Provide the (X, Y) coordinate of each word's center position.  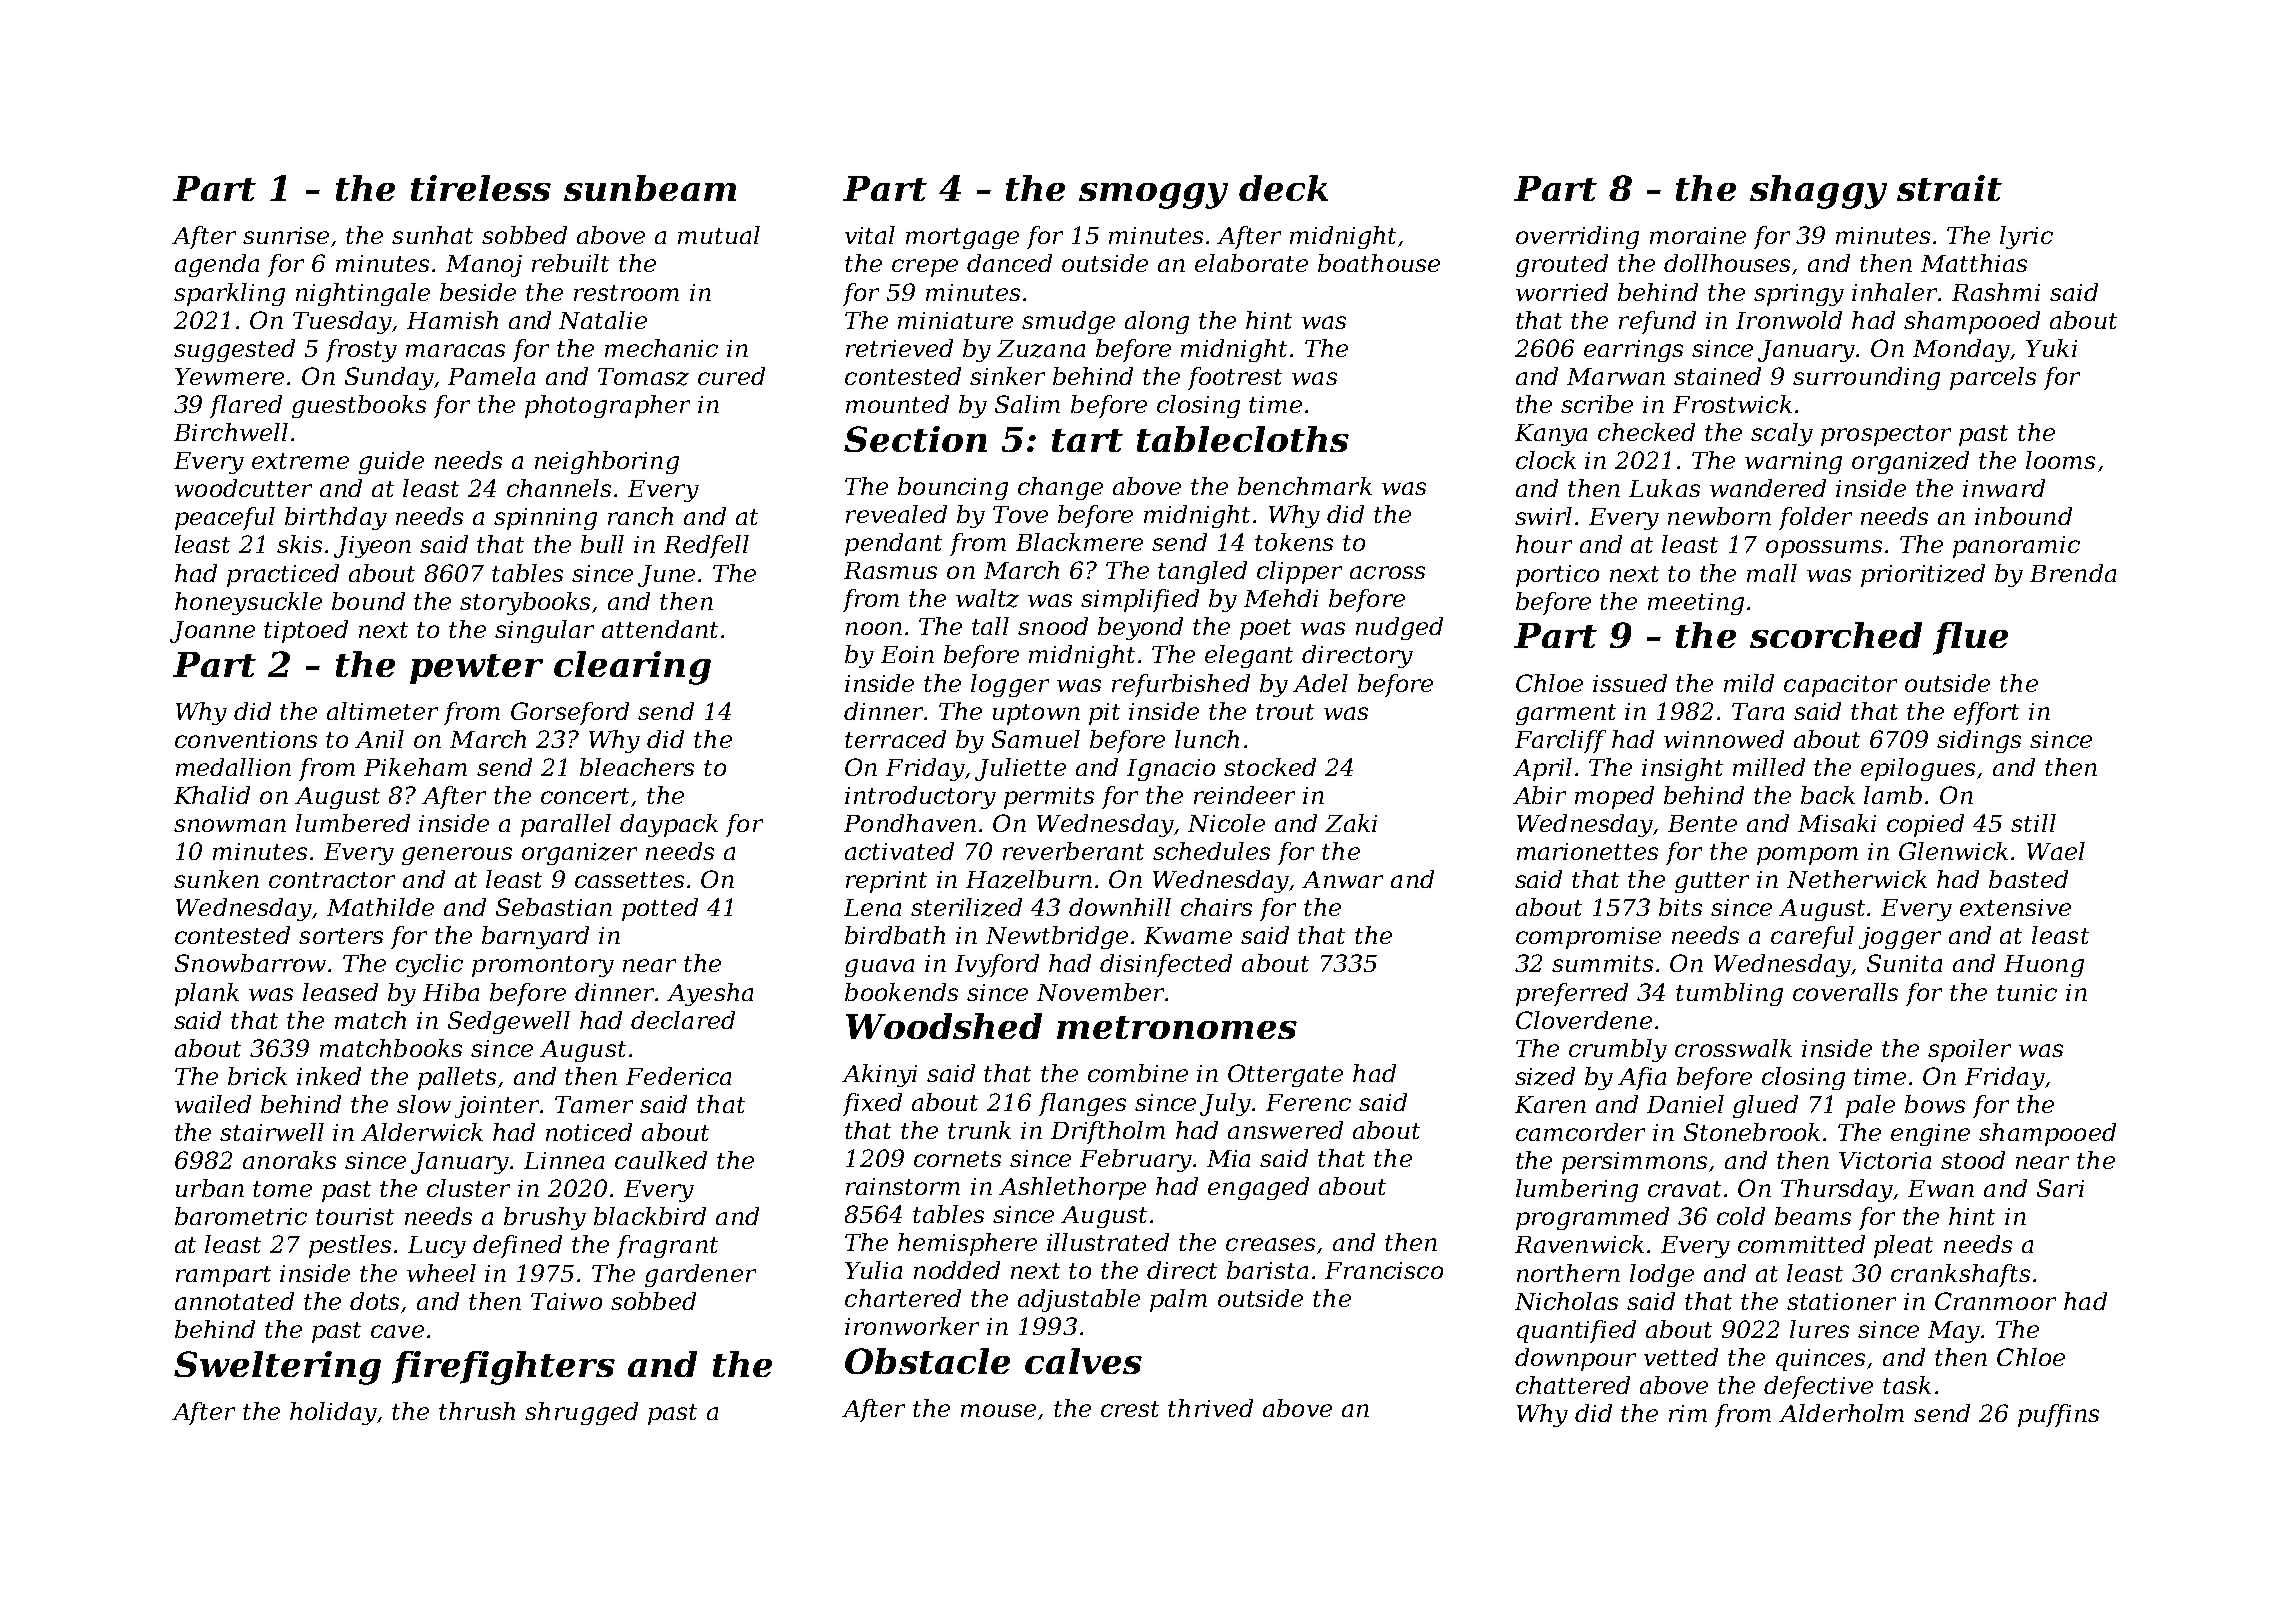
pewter (476, 669)
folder (1815, 518)
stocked (1270, 767)
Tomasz (643, 377)
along (1157, 322)
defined (517, 1246)
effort (1986, 713)
